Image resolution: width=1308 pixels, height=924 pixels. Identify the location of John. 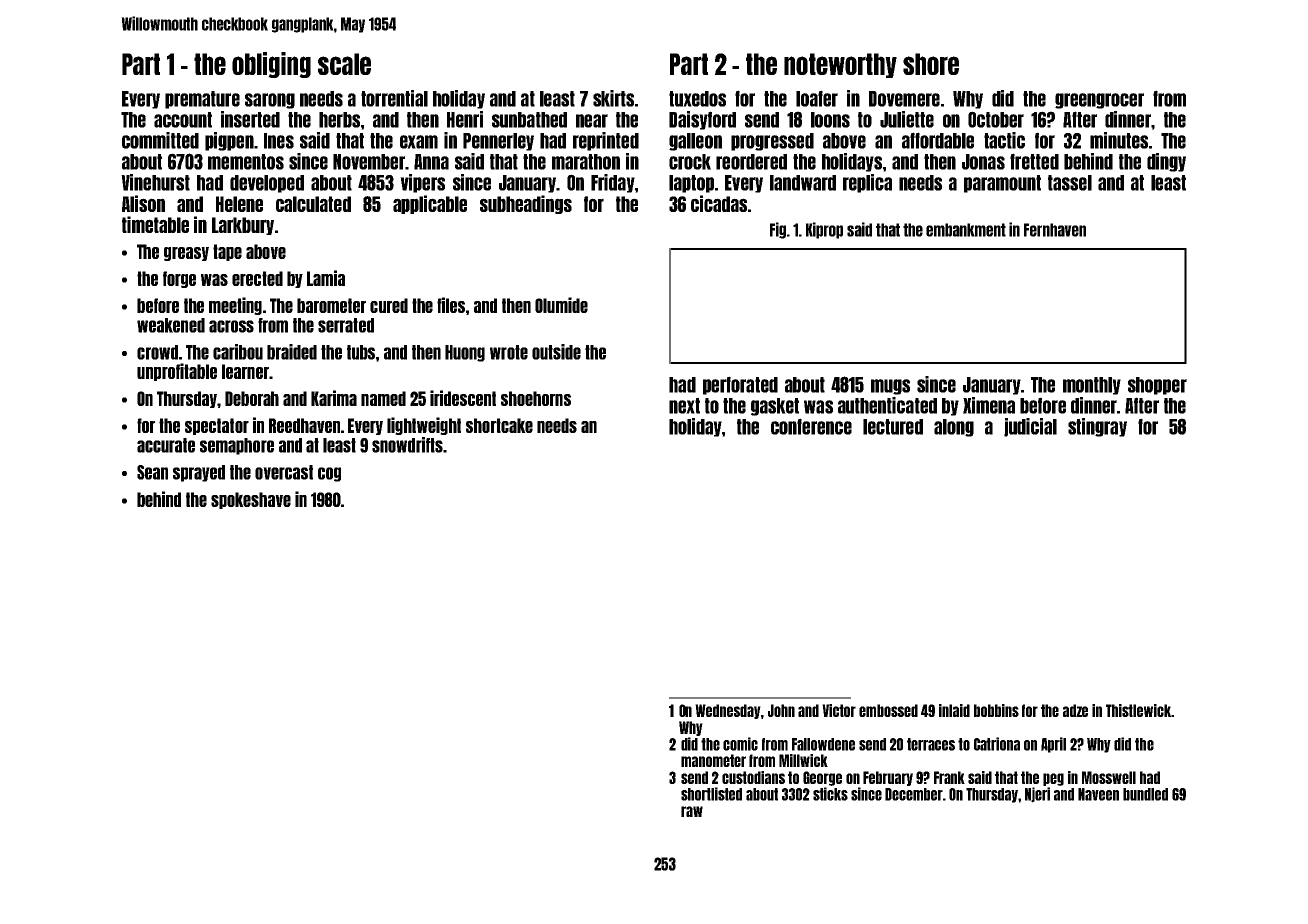
(781, 710).
